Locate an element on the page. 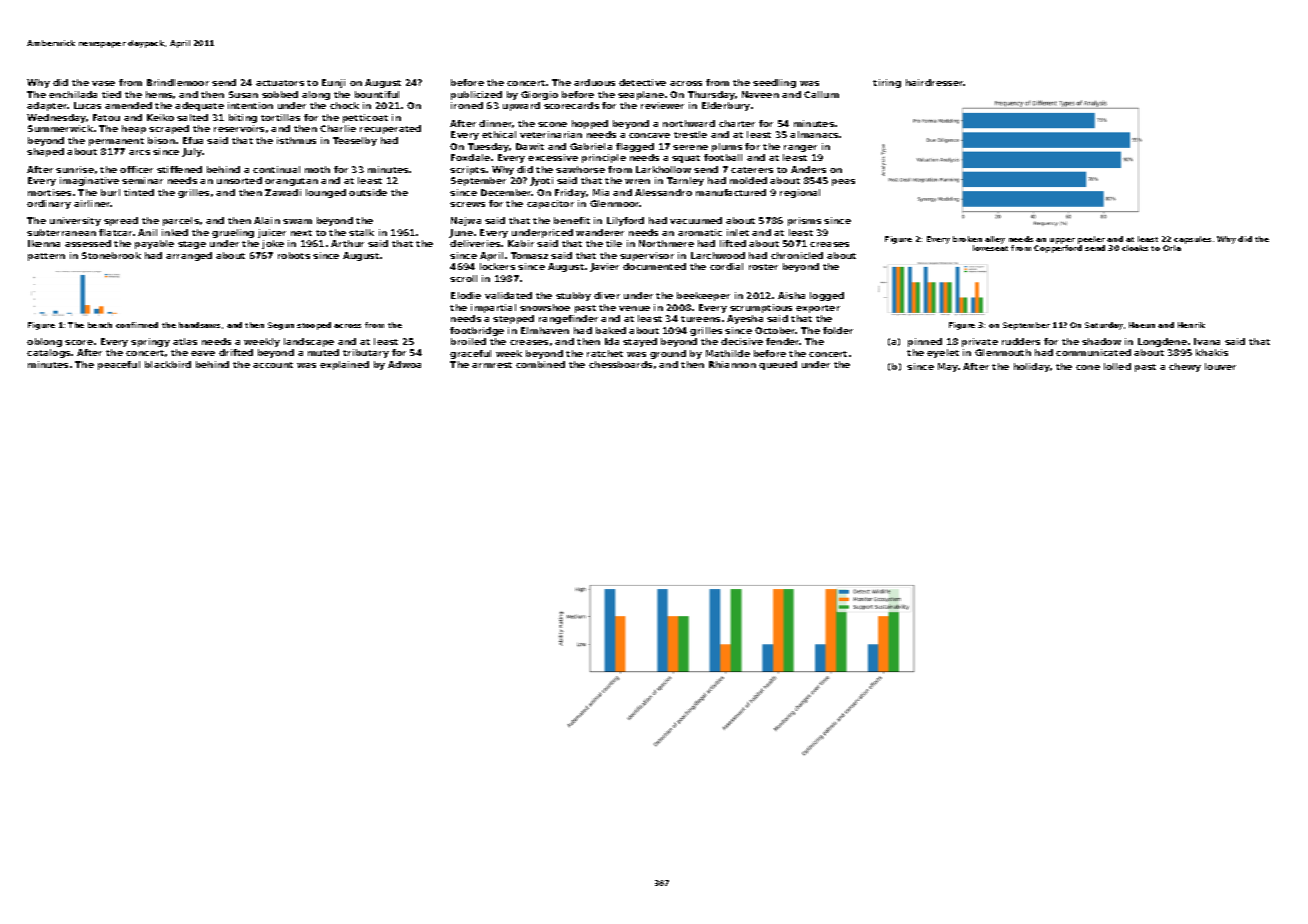 The width and height of the page is (1308, 924). Alain is located at coordinates (267, 220).
